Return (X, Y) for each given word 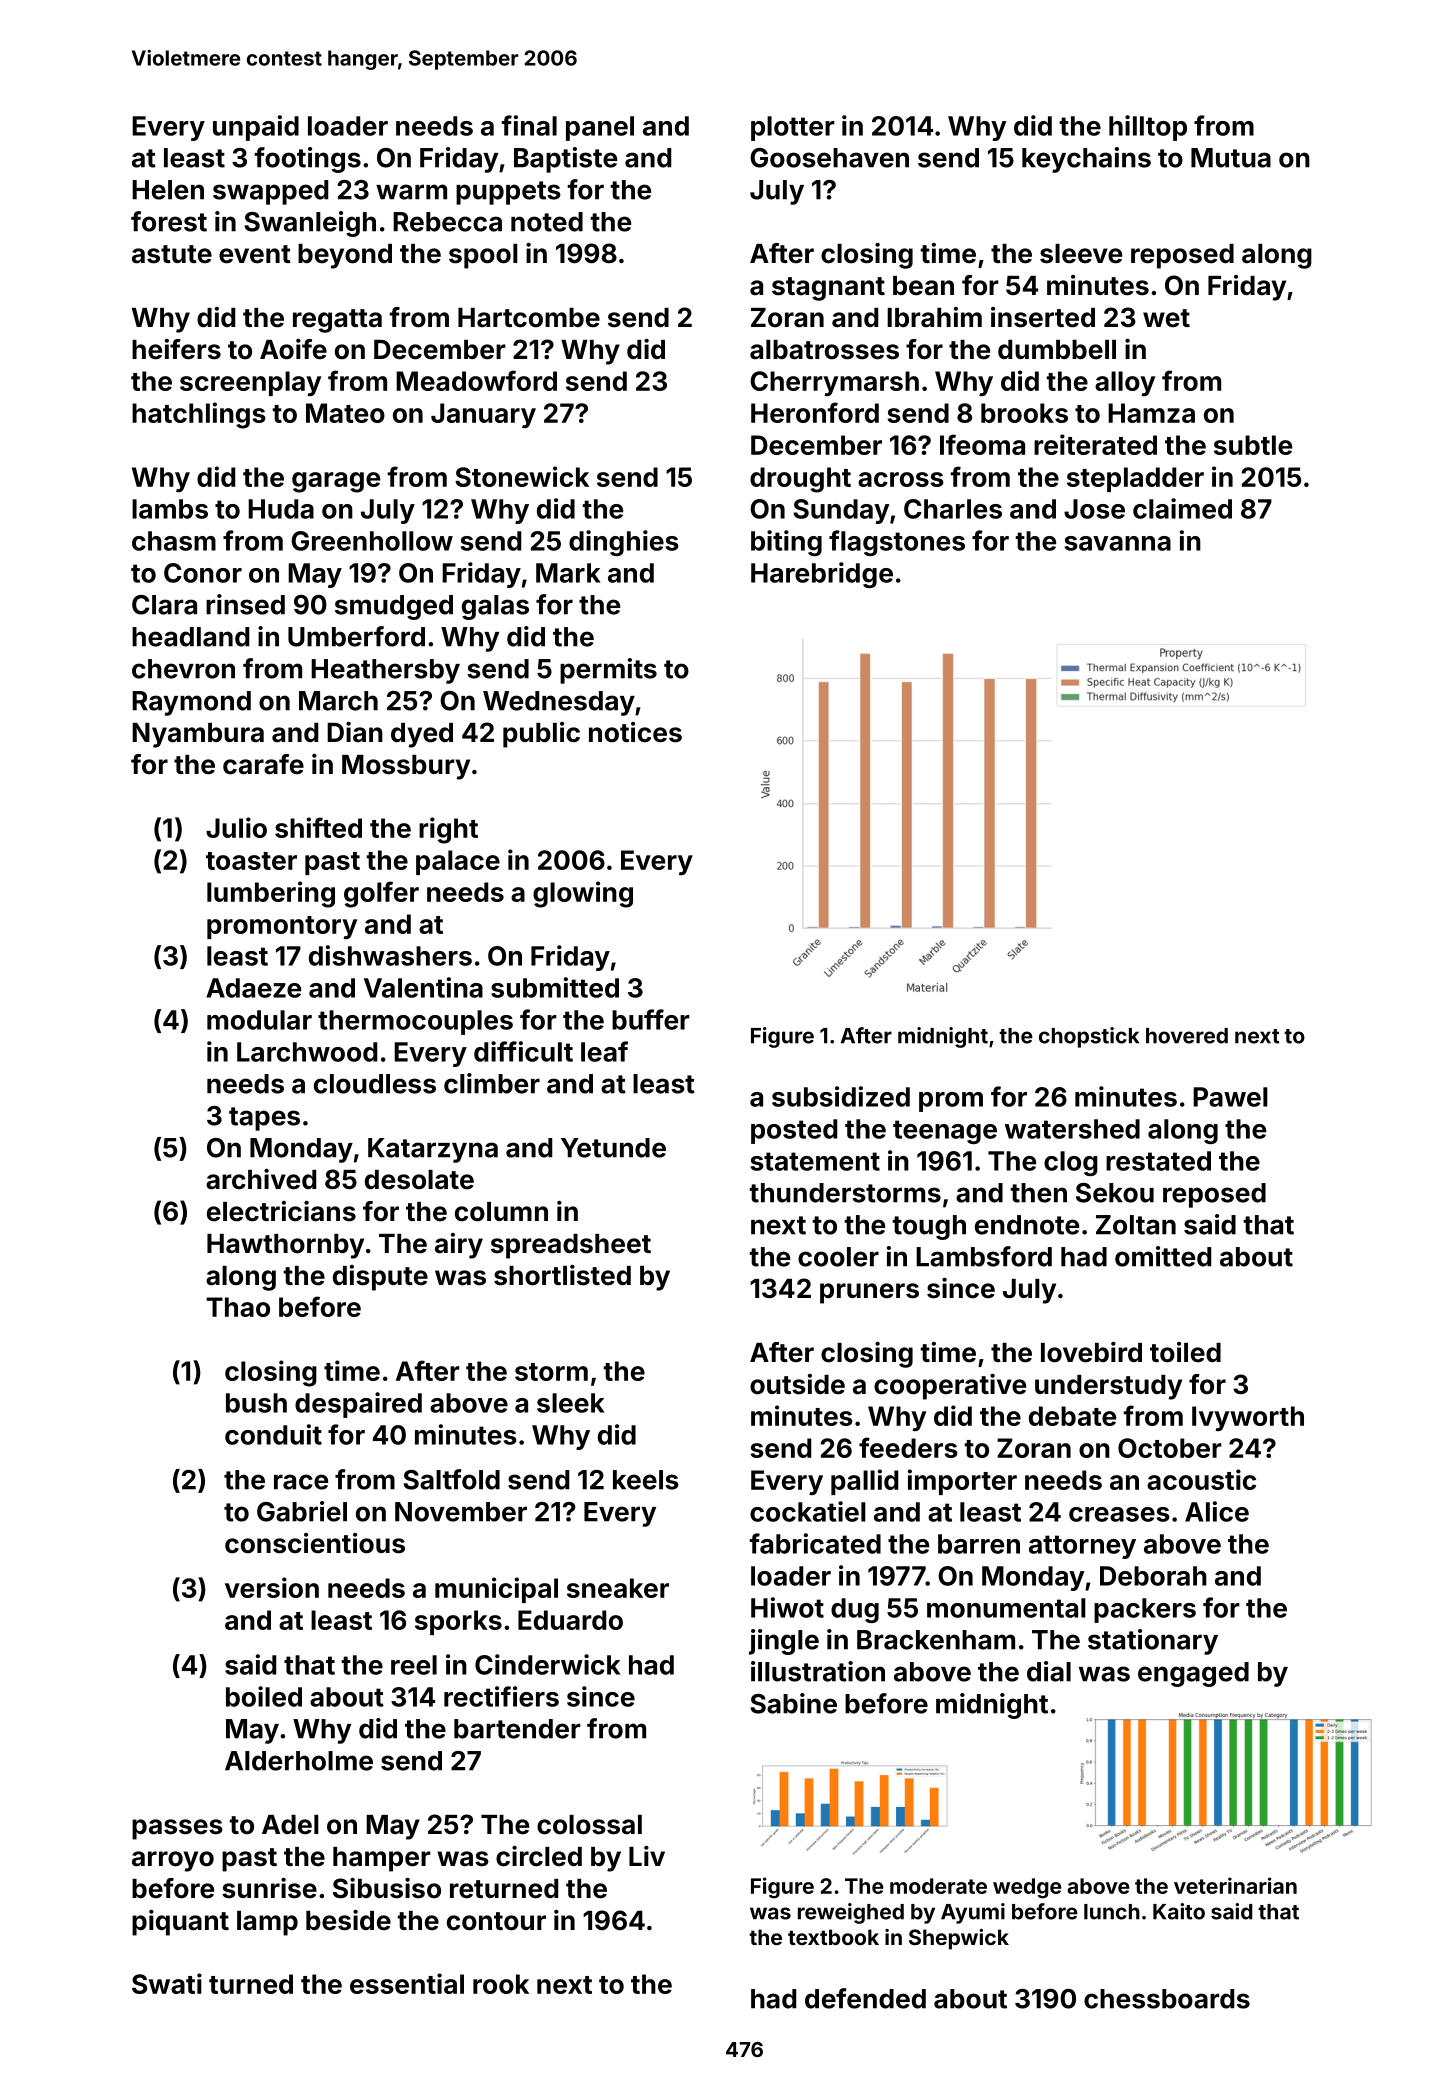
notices (635, 732)
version (272, 1587)
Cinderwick (548, 1664)
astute (172, 254)
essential (407, 1983)
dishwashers (390, 955)
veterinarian (1235, 1885)
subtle (1253, 445)
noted (547, 222)
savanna (1118, 543)
